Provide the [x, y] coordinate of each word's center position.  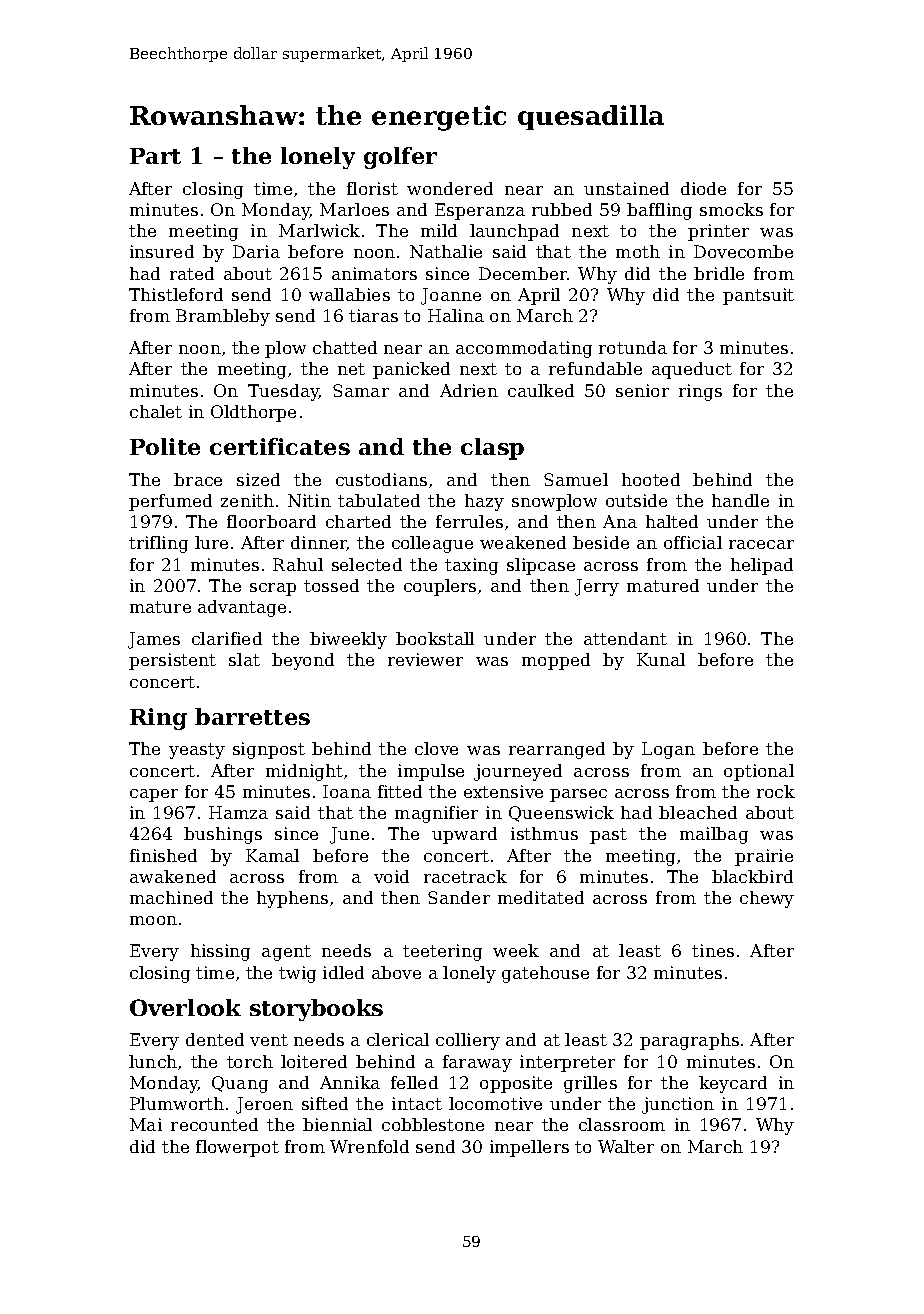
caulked [541, 390]
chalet [156, 411]
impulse [431, 772]
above [396, 972]
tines [713, 950]
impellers [529, 1148]
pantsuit [758, 296]
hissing [220, 952]
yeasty [197, 751]
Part [155, 156]
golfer [400, 158]
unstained [626, 188]
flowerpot [237, 1148]
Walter [626, 1146]
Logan [668, 750]
